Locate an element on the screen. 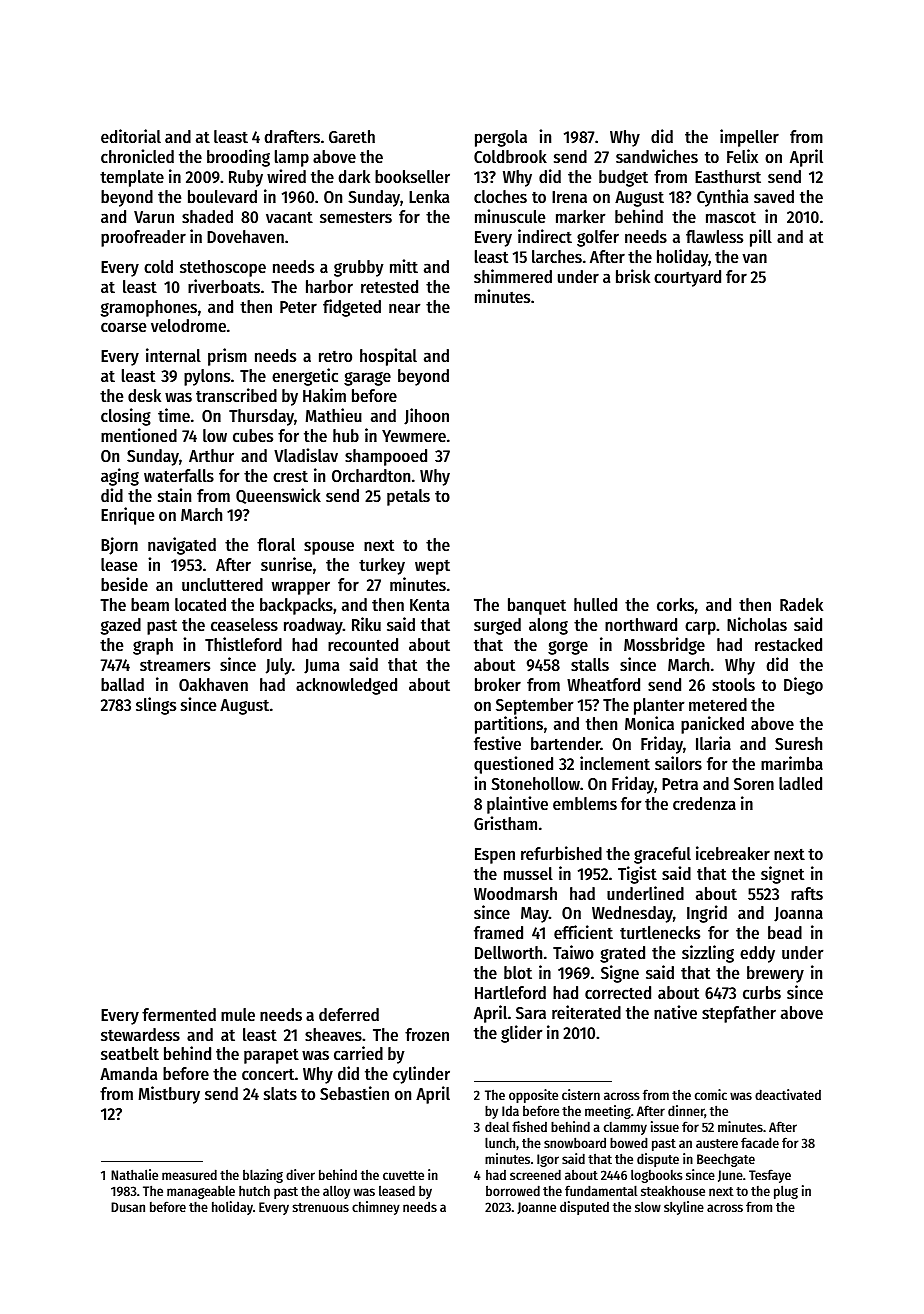 The width and height of the screenshot is (924, 1314). concert is located at coordinates (268, 1074).
